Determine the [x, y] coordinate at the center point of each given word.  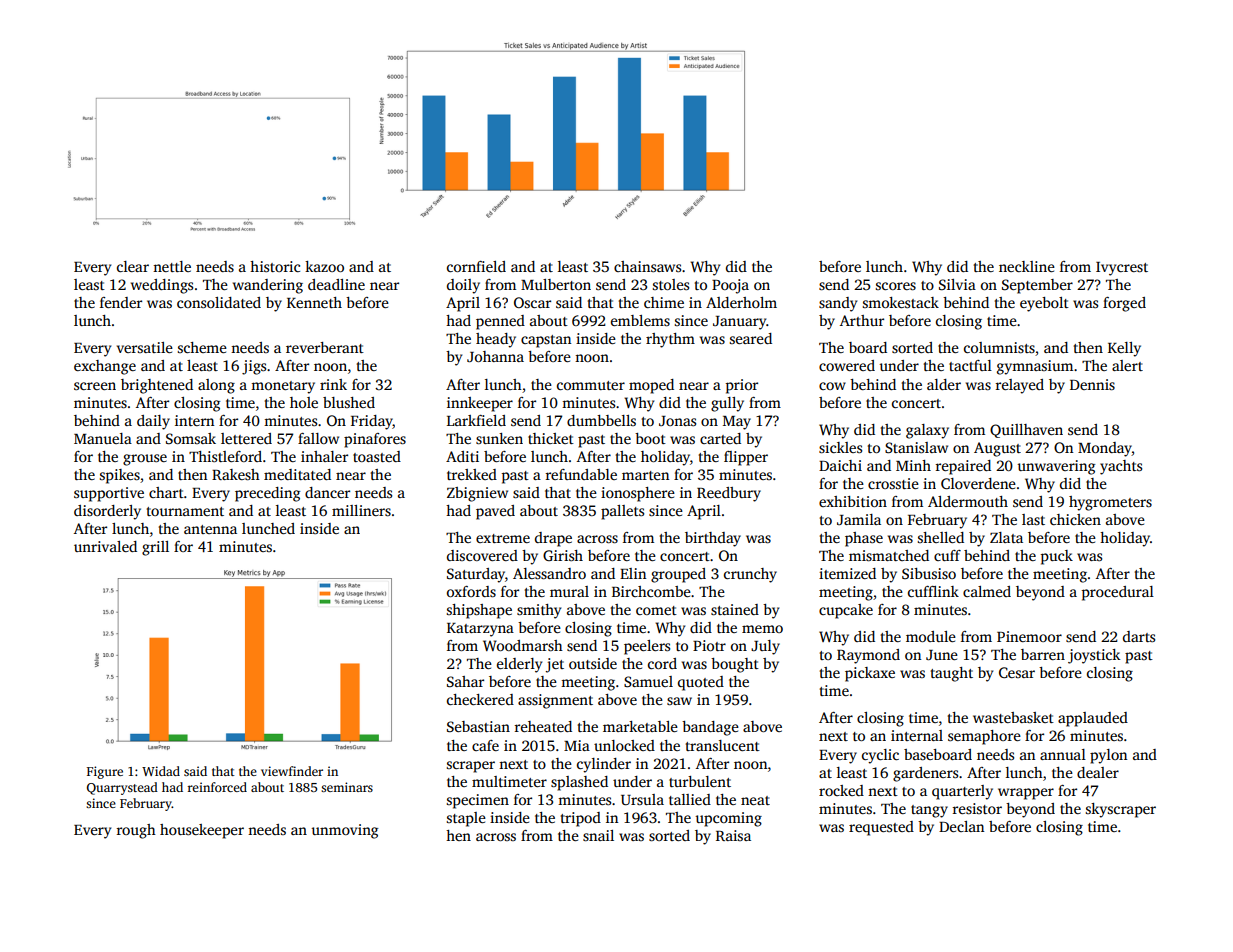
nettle [172, 266]
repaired [963, 467]
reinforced [217, 787]
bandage [710, 728]
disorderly [107, 512]
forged [1124, 304]
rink [333, 384]
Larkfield [476, 420]
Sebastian [478, 726]
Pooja [730, 286]
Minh [913, 465]
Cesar [1017, 672]
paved [495, 512]
